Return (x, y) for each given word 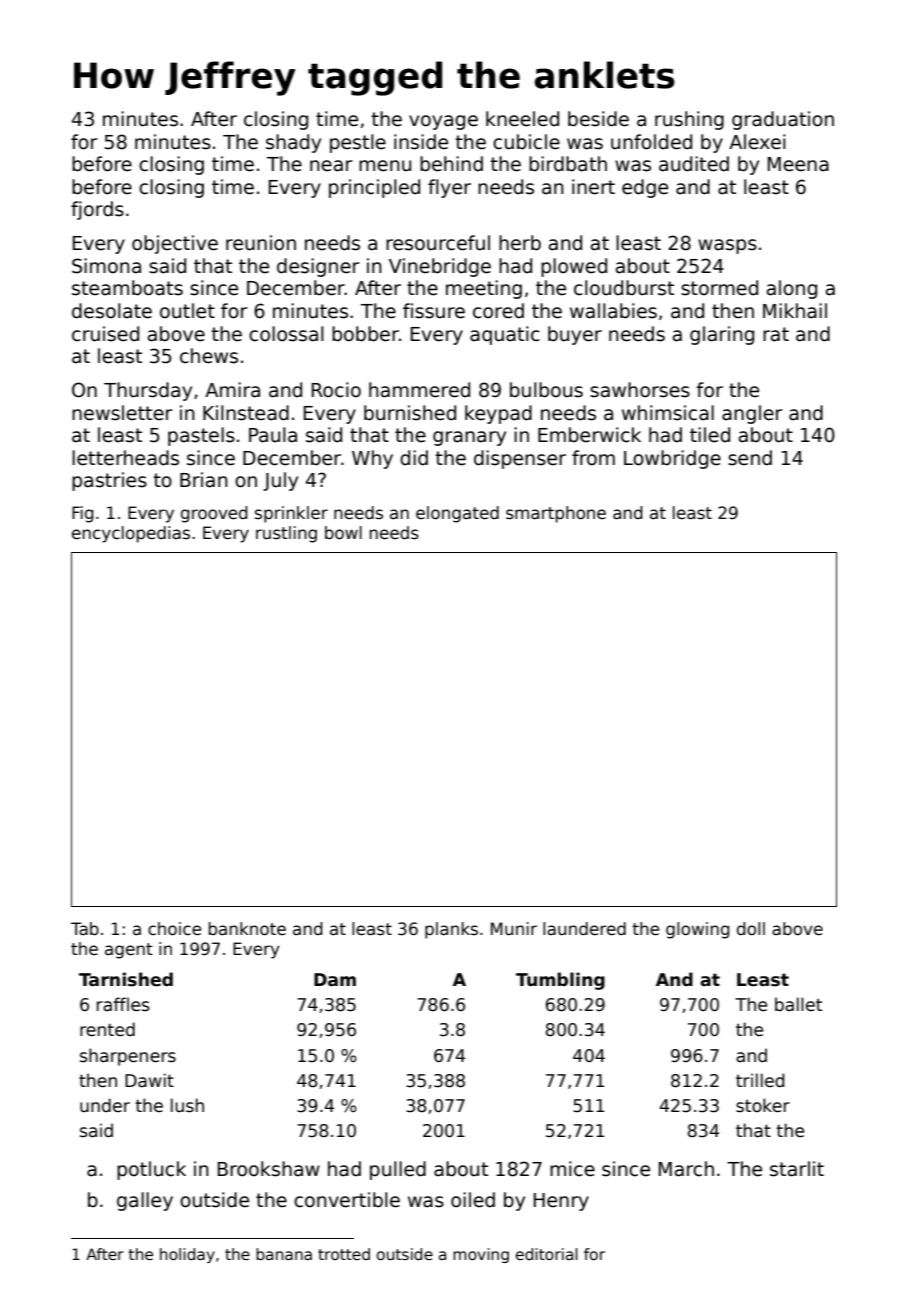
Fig (83, 514)
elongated (457, 514)
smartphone (556, 514)
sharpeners (128, 1057)
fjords (97, 210)
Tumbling (560, 981)
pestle (358, 143)
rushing (689, 120)
